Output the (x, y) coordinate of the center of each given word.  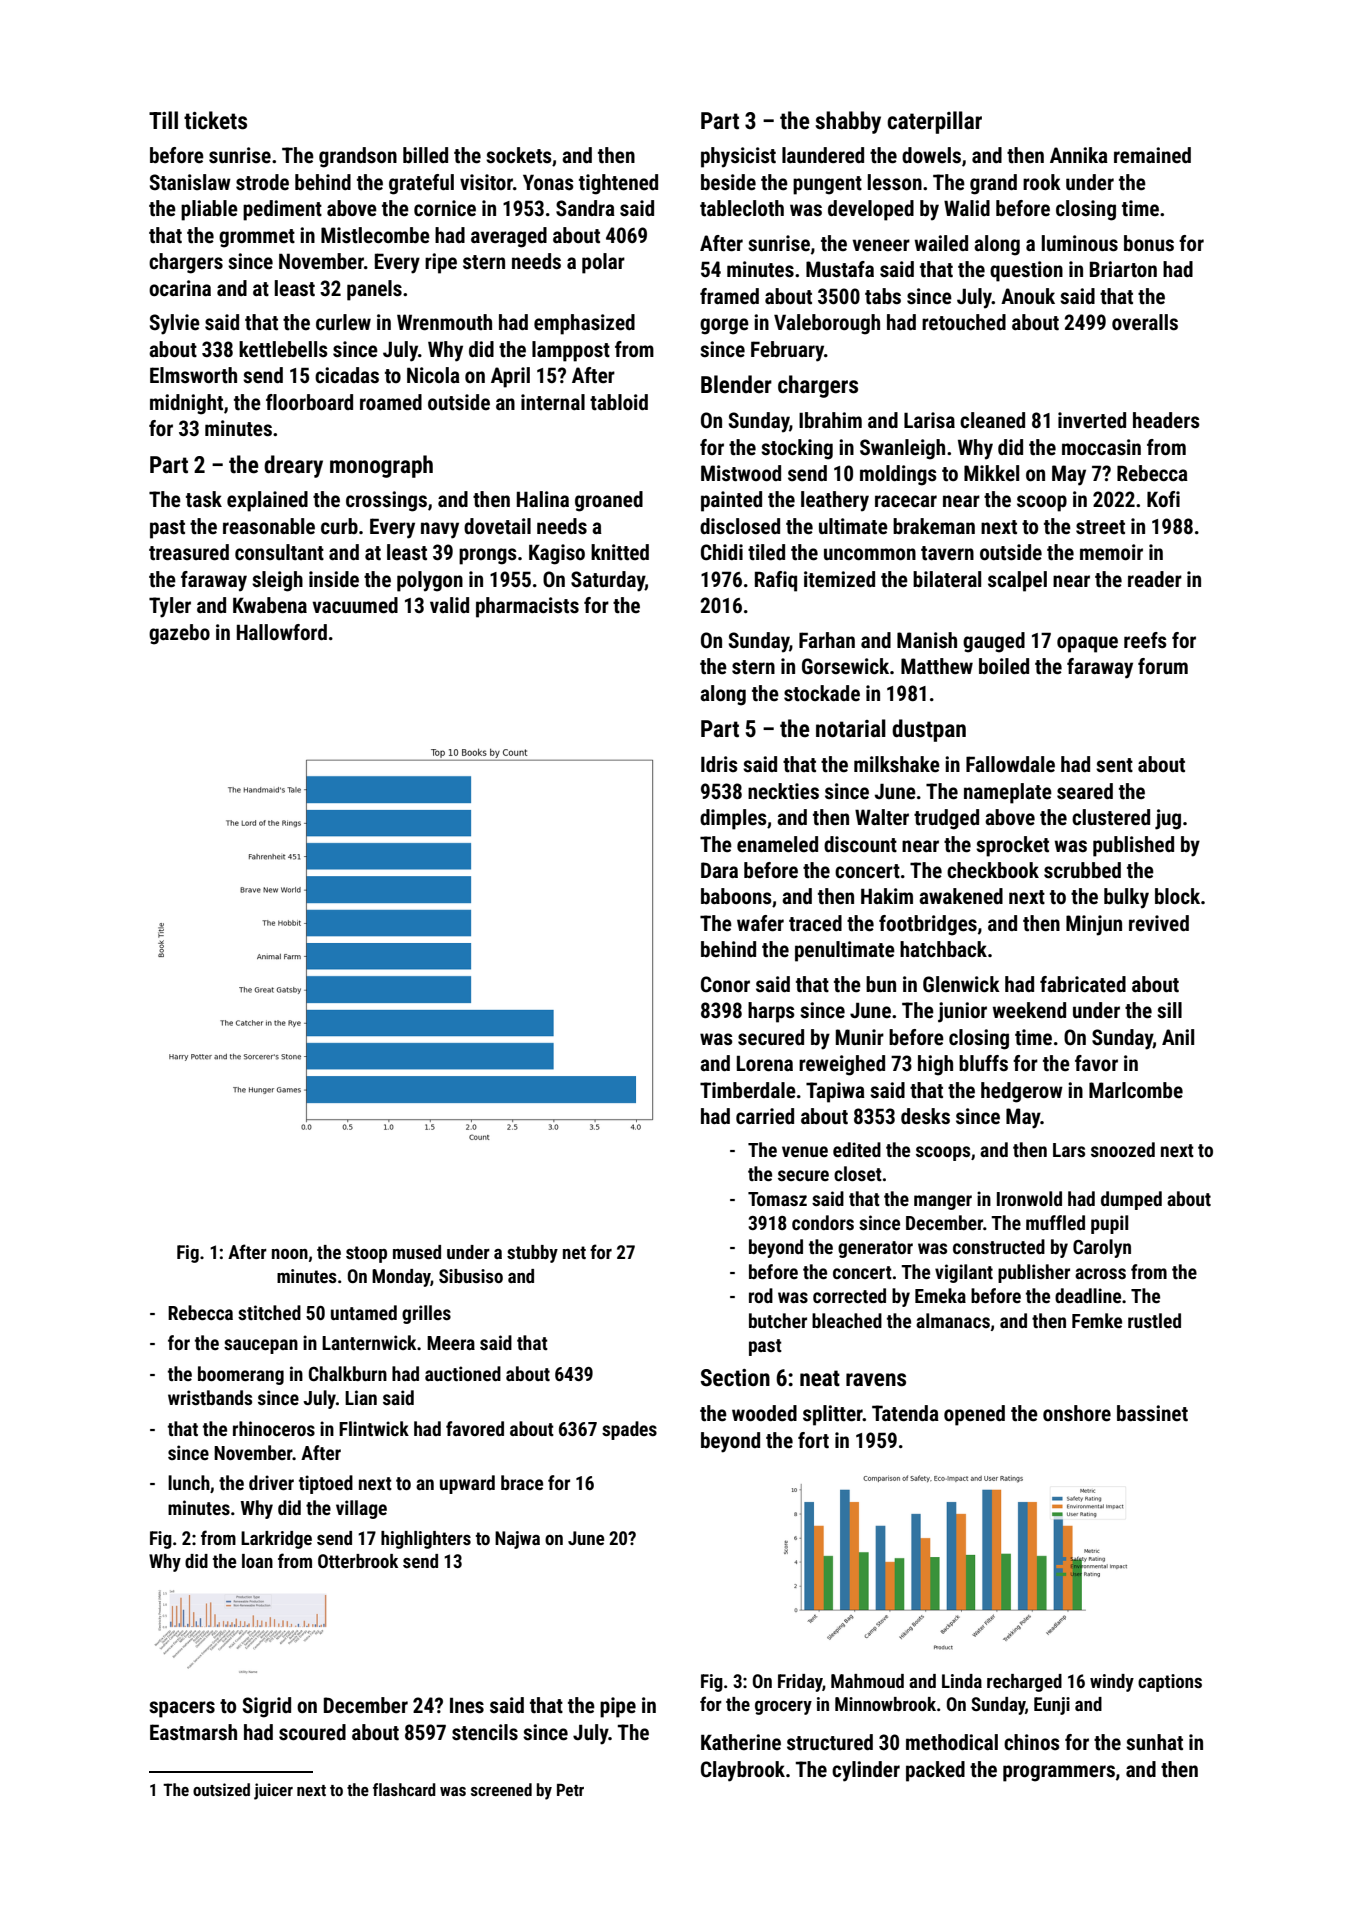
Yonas (548, 182)
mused (417, 1252)
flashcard (404, 1789)
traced (815, 923)
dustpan (929, 730)
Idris (719, 764)
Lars (1069, 1150)
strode (262, 182)
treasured (189, 552)
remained (1152, 155)
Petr (570, 1790)
